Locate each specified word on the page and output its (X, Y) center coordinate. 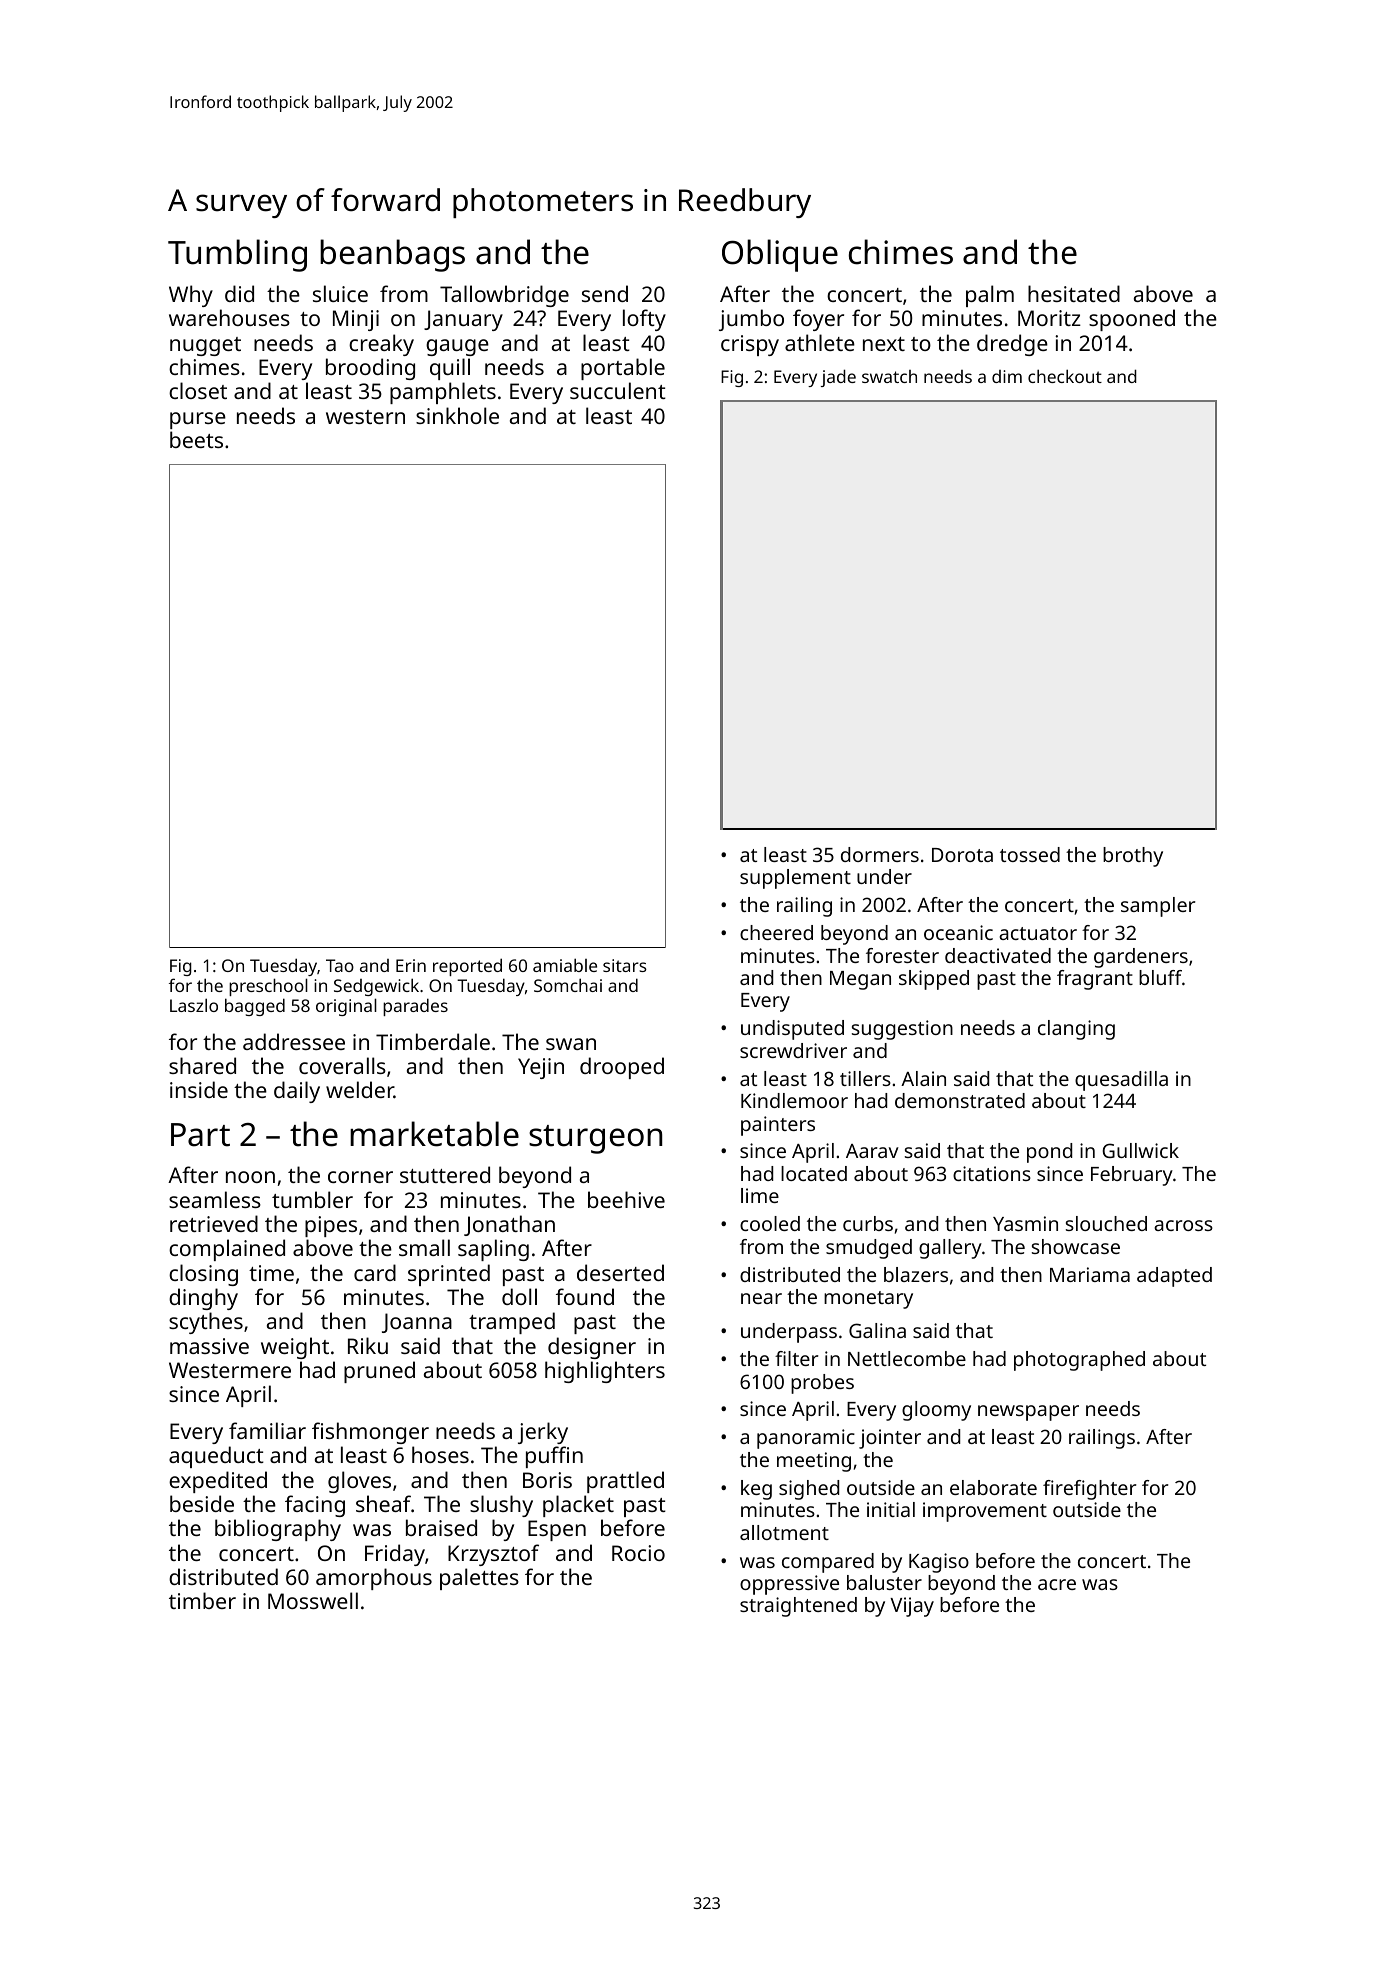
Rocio (638, 1553)
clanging (1076, 1030)
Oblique (780, 255)
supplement (795, 879)
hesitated (1074, 293)
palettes (479, 1579)
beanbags (392, 255)
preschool (268, 987)
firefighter (1089, 1490)
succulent (618, 390)
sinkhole (457, 415)
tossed (1030, 854)
